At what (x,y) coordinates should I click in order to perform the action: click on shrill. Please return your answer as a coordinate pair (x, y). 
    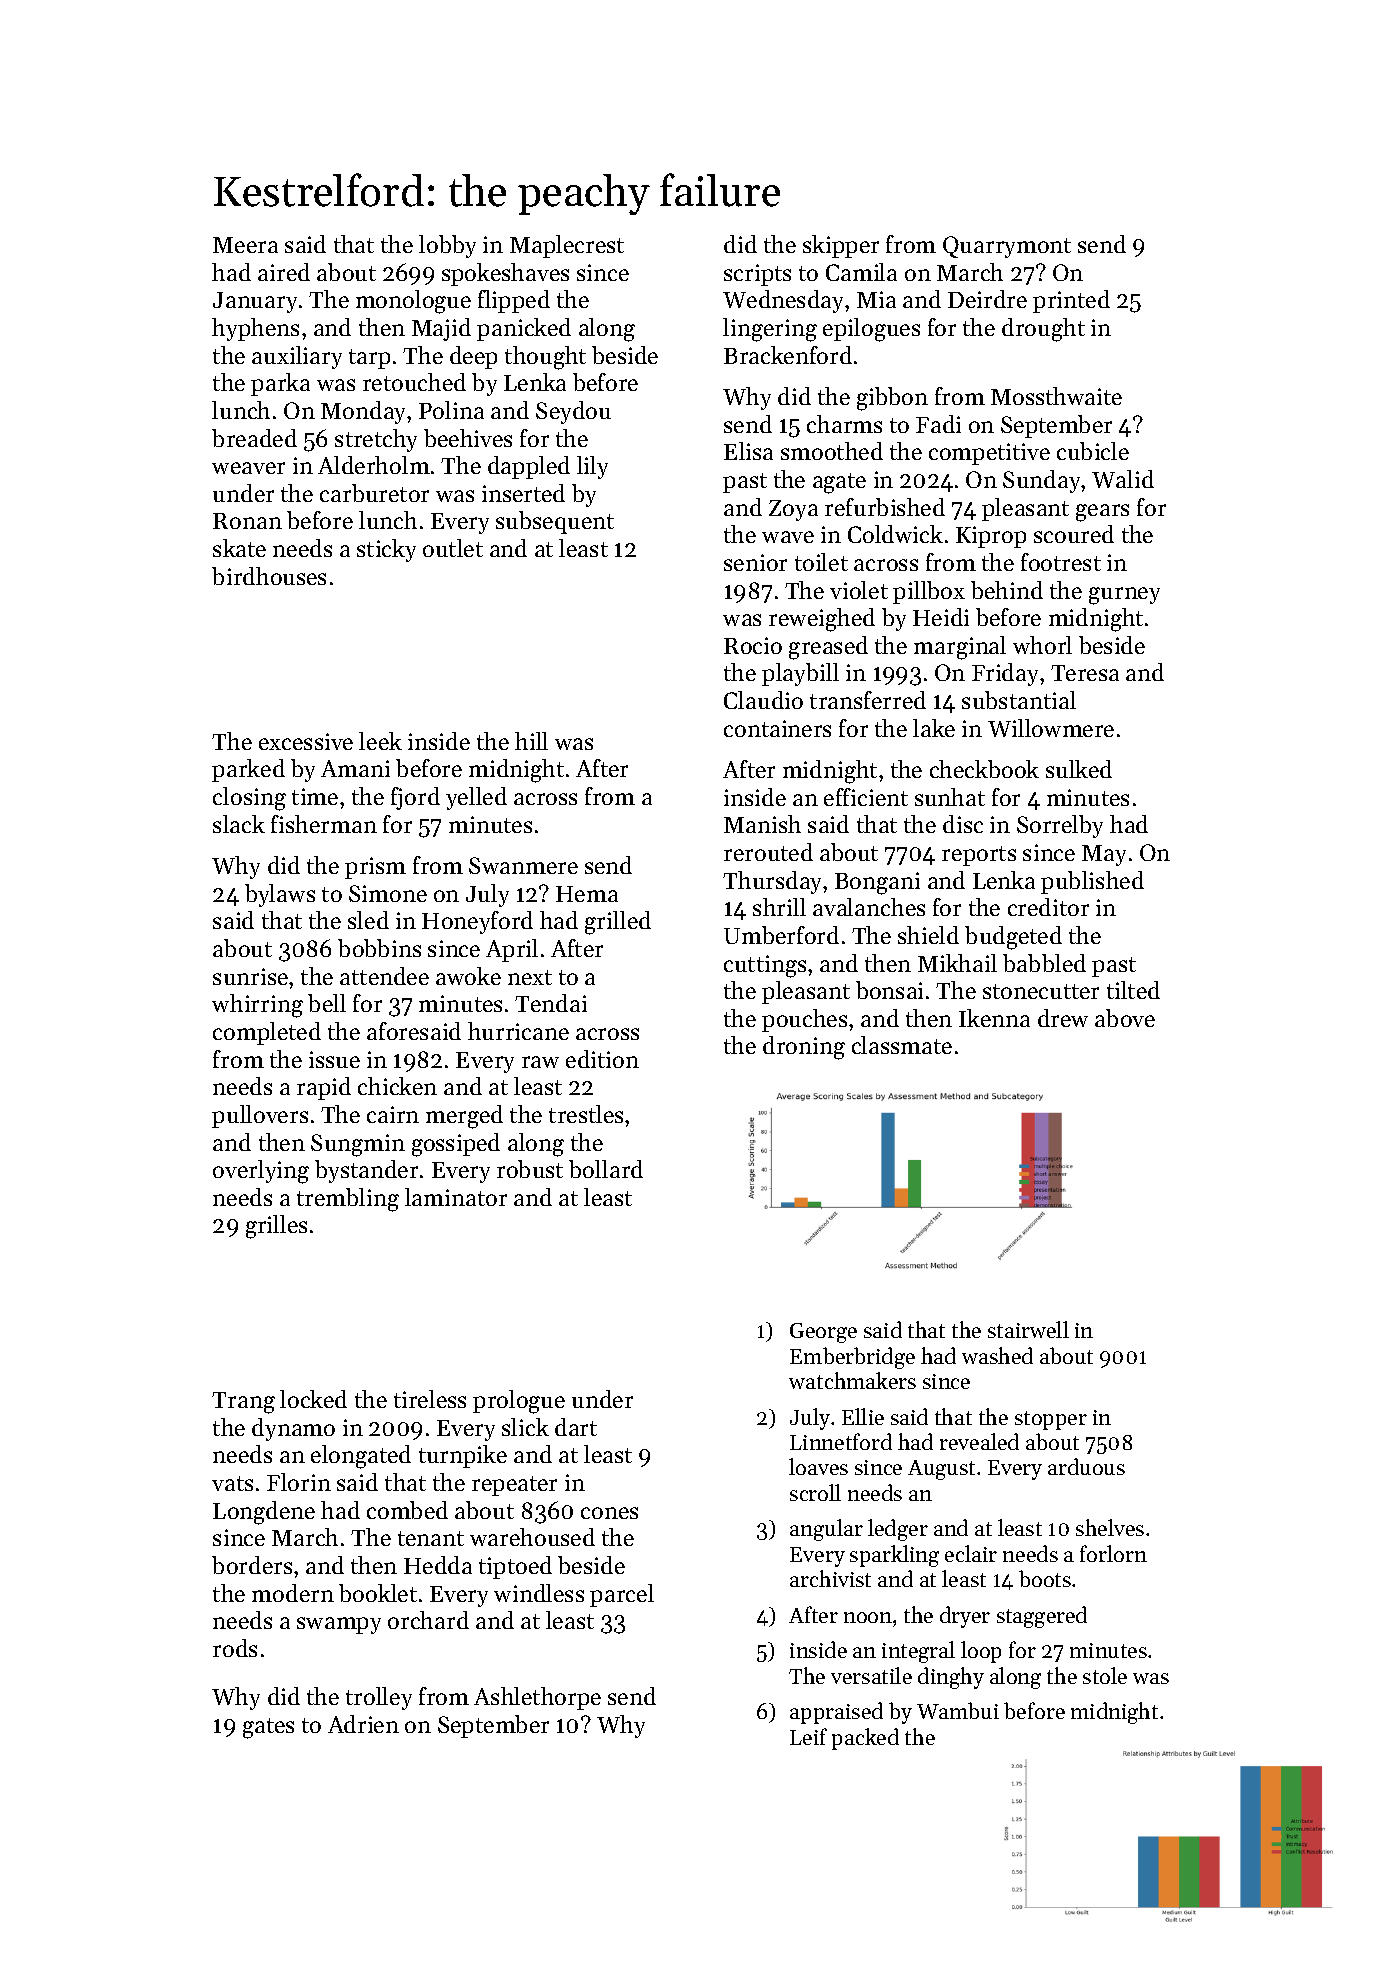
    Looking at the image, I should click on (779, 907).
